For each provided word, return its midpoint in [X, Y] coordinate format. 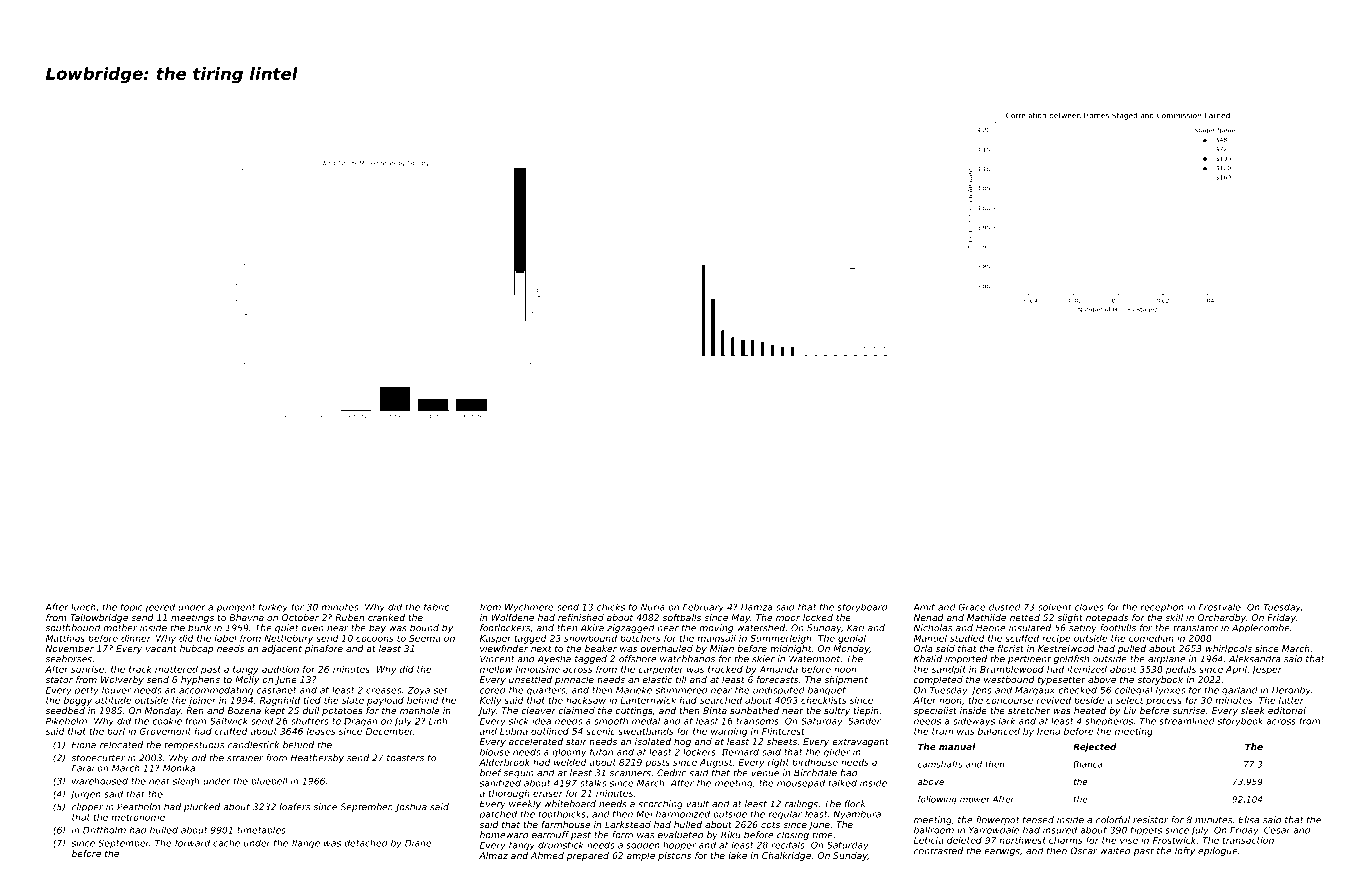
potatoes [342, 711]
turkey [273, 608]
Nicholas [933, 628]
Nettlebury [288, 639]
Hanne [990, 628]
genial [852, 639]
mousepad [801, 783]
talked [843, 783]
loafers [294, 807]
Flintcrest [783, 731]
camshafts [940, 764]
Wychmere [529, 608]
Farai [83, 768]
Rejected [1094, 747]
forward [192, 843]
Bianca [1088, 764]
